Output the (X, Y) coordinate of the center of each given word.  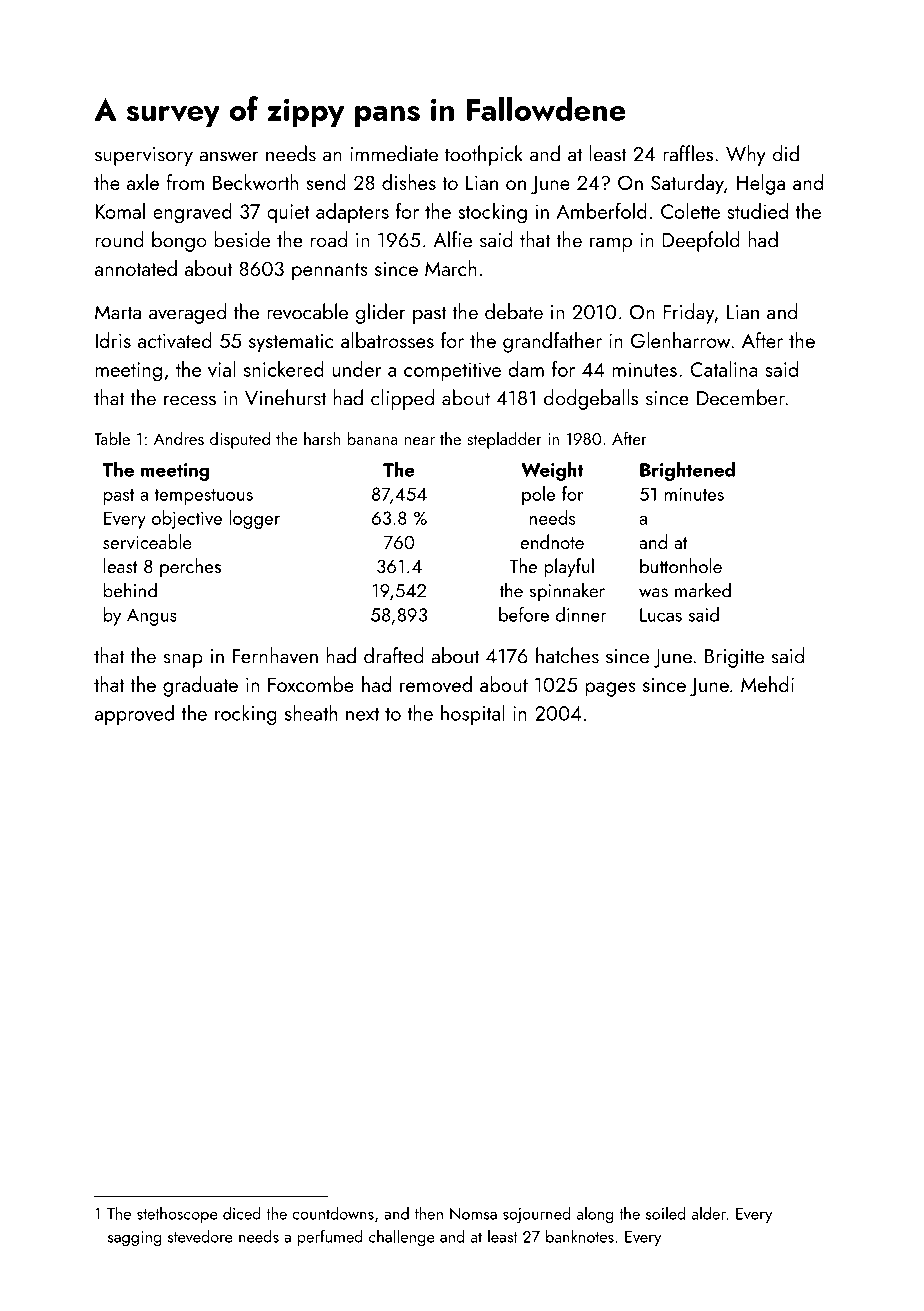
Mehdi (767, 684)
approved (134, 714)
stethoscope (177, 1215)
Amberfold (601, 210)
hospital (473, 715)
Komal (120, 211)
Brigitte (734, 658)
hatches (567, 655)
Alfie (453, 239)
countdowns (333, 1213)
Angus (152, 617)
